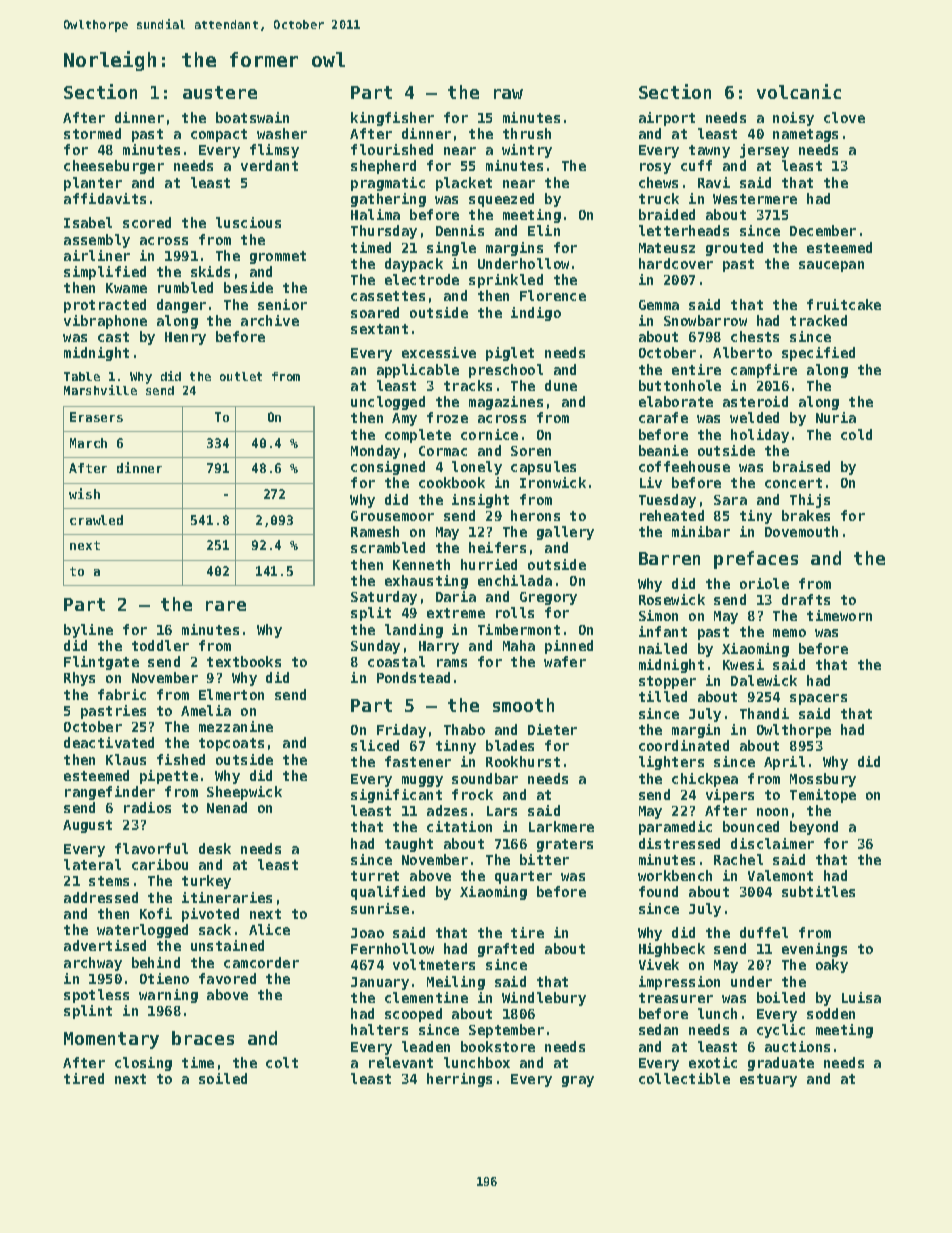 The height and width of the document is (1233, 952). What do you see at coordinates (227, 897) in the document?
I see `itineraries` at bounding box center [227, 897].
